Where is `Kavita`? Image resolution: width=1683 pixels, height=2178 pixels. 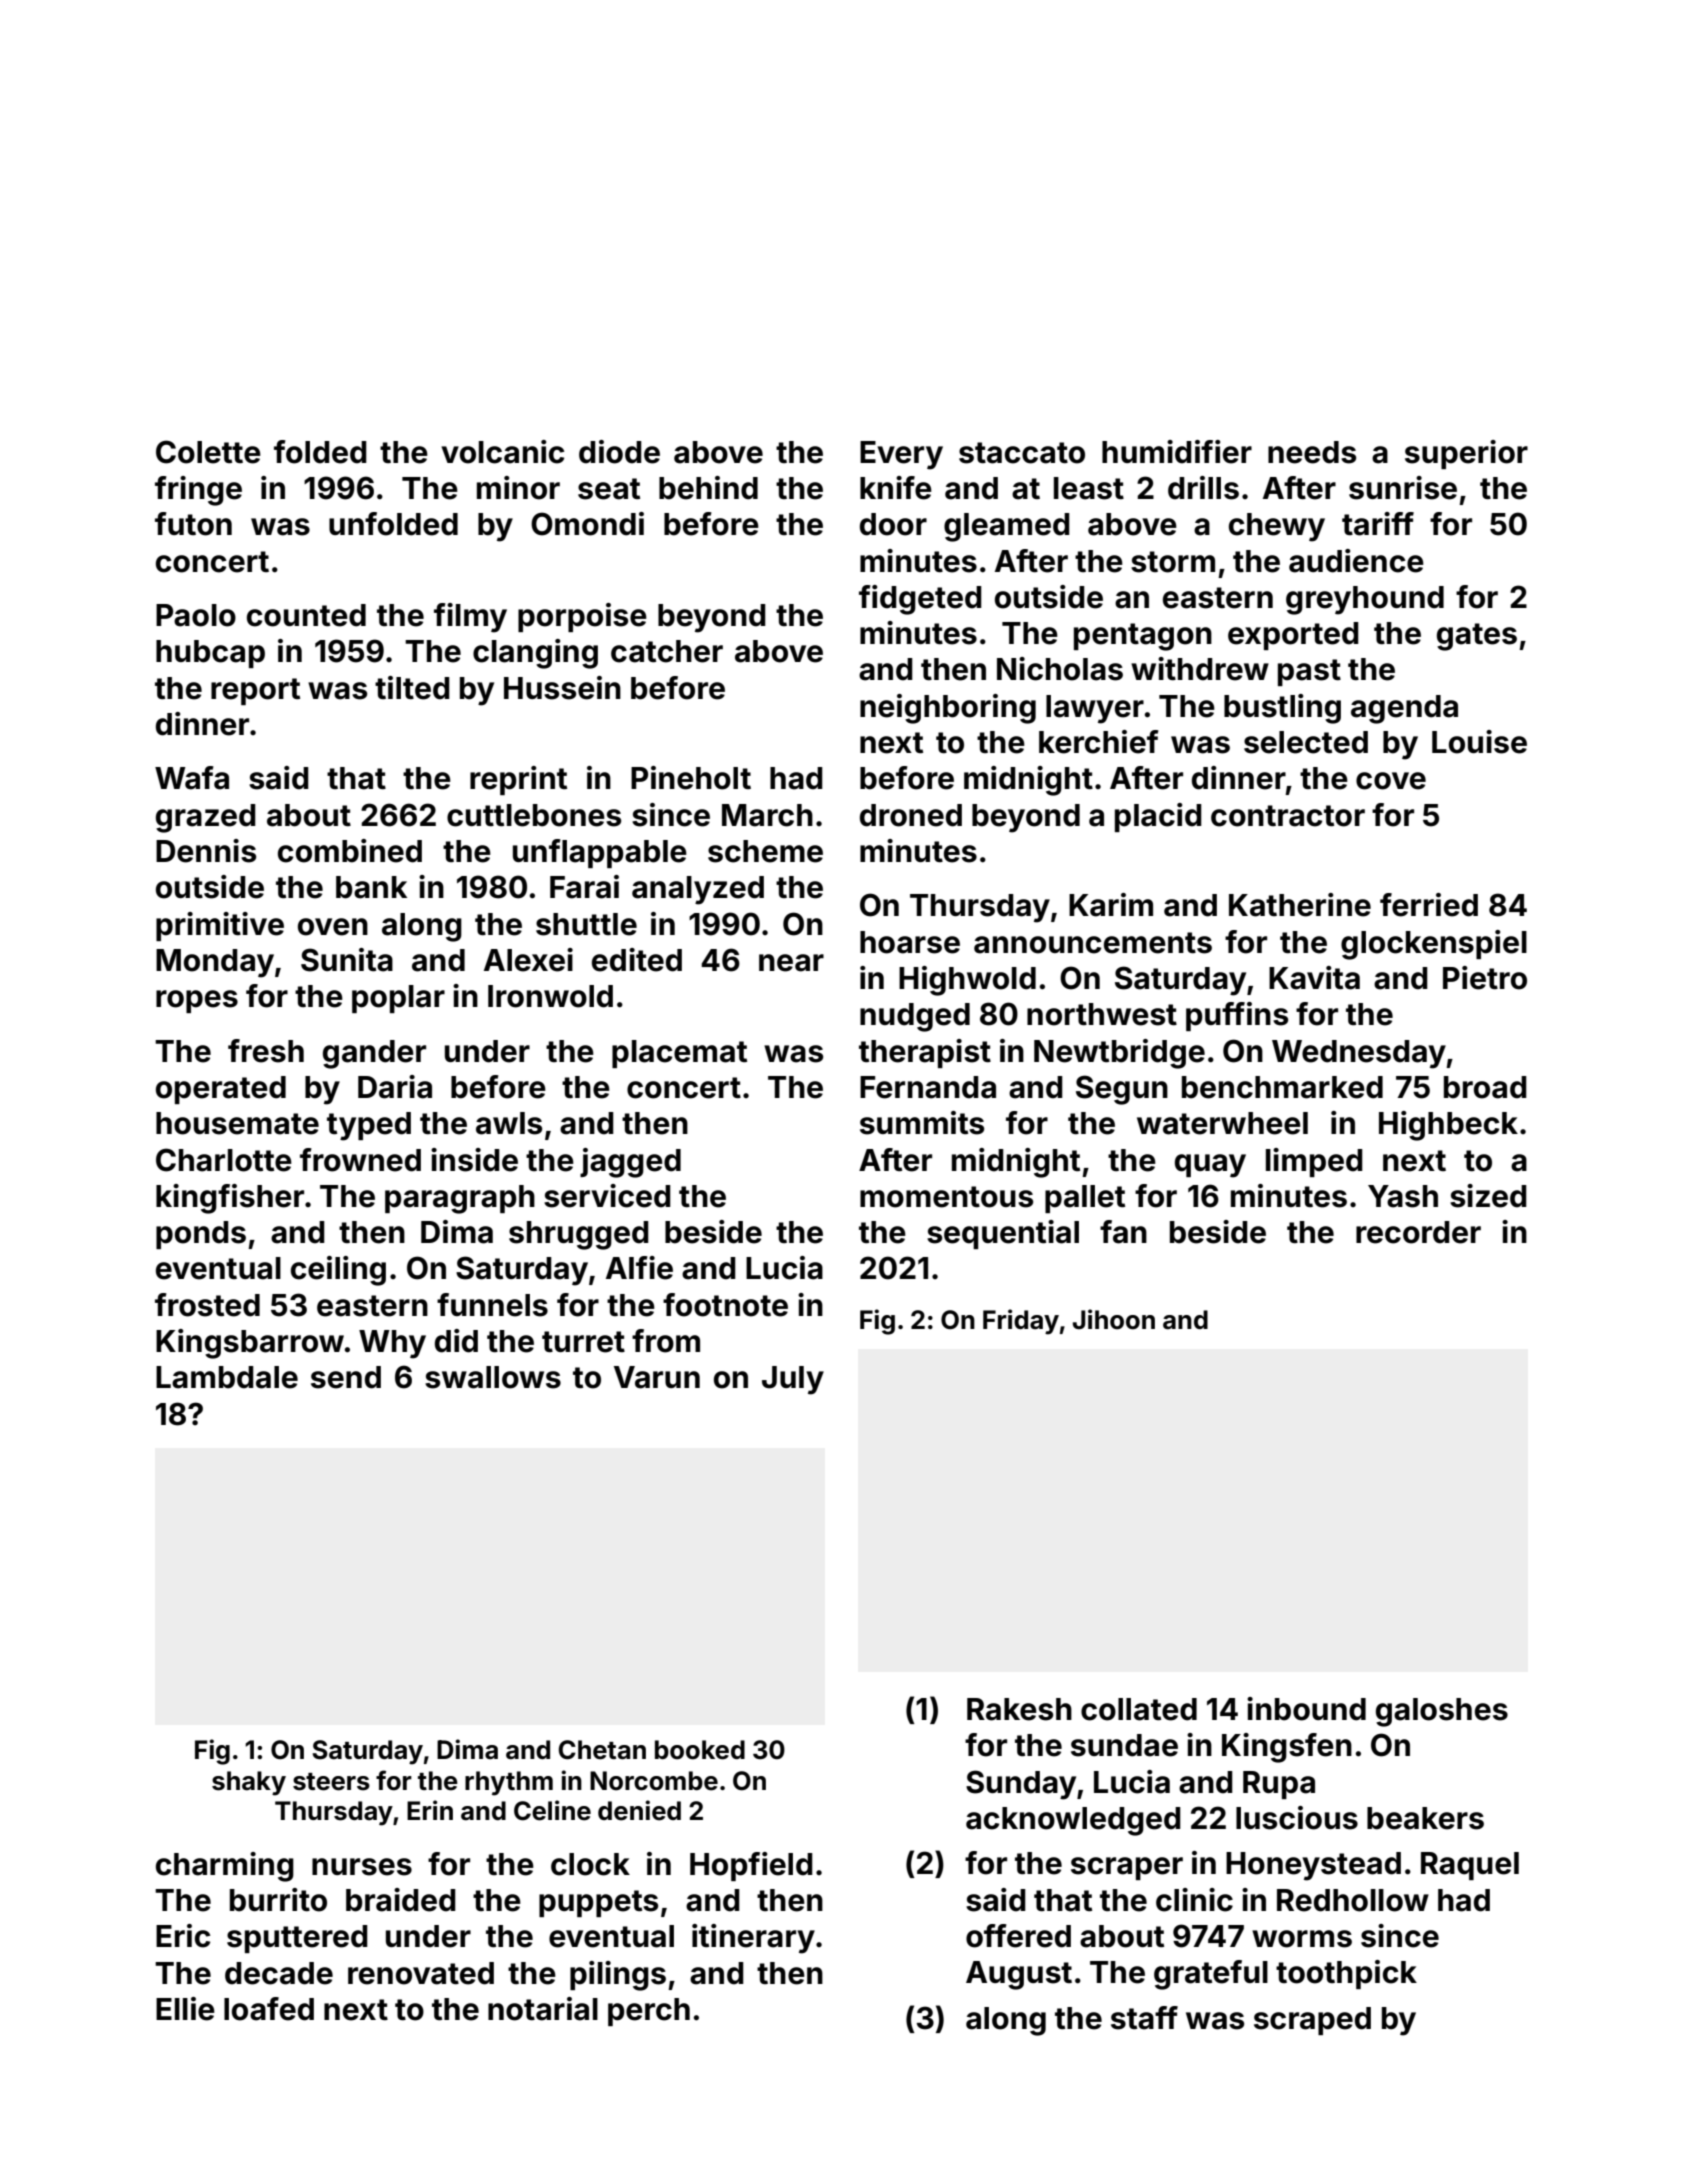 Kavita is located at coordinates (1314, 978).
